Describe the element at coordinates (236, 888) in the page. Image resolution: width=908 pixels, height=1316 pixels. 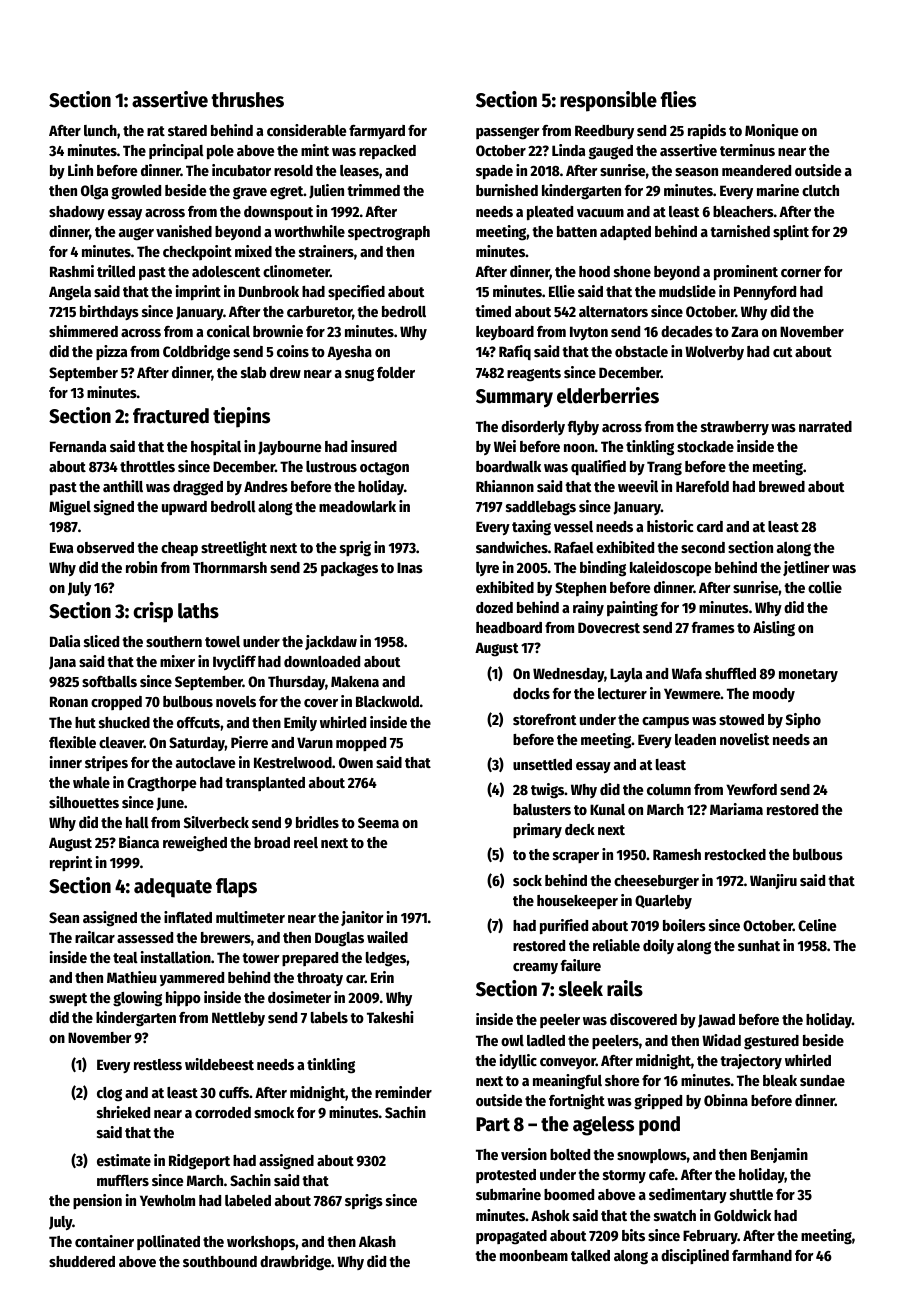
I see `flaps` at that location.
